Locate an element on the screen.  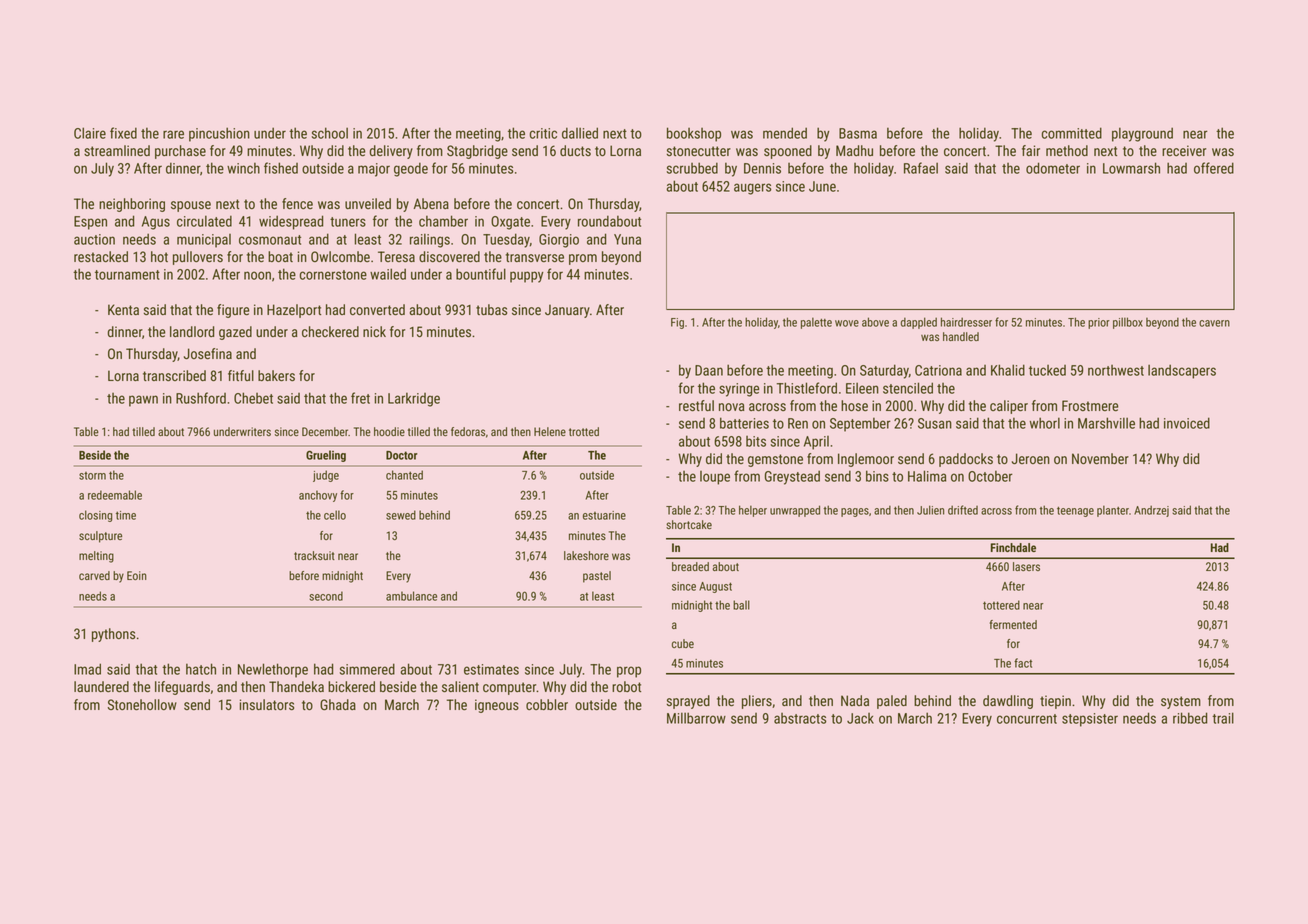
Rafael is located at coordinates (921, 168).
